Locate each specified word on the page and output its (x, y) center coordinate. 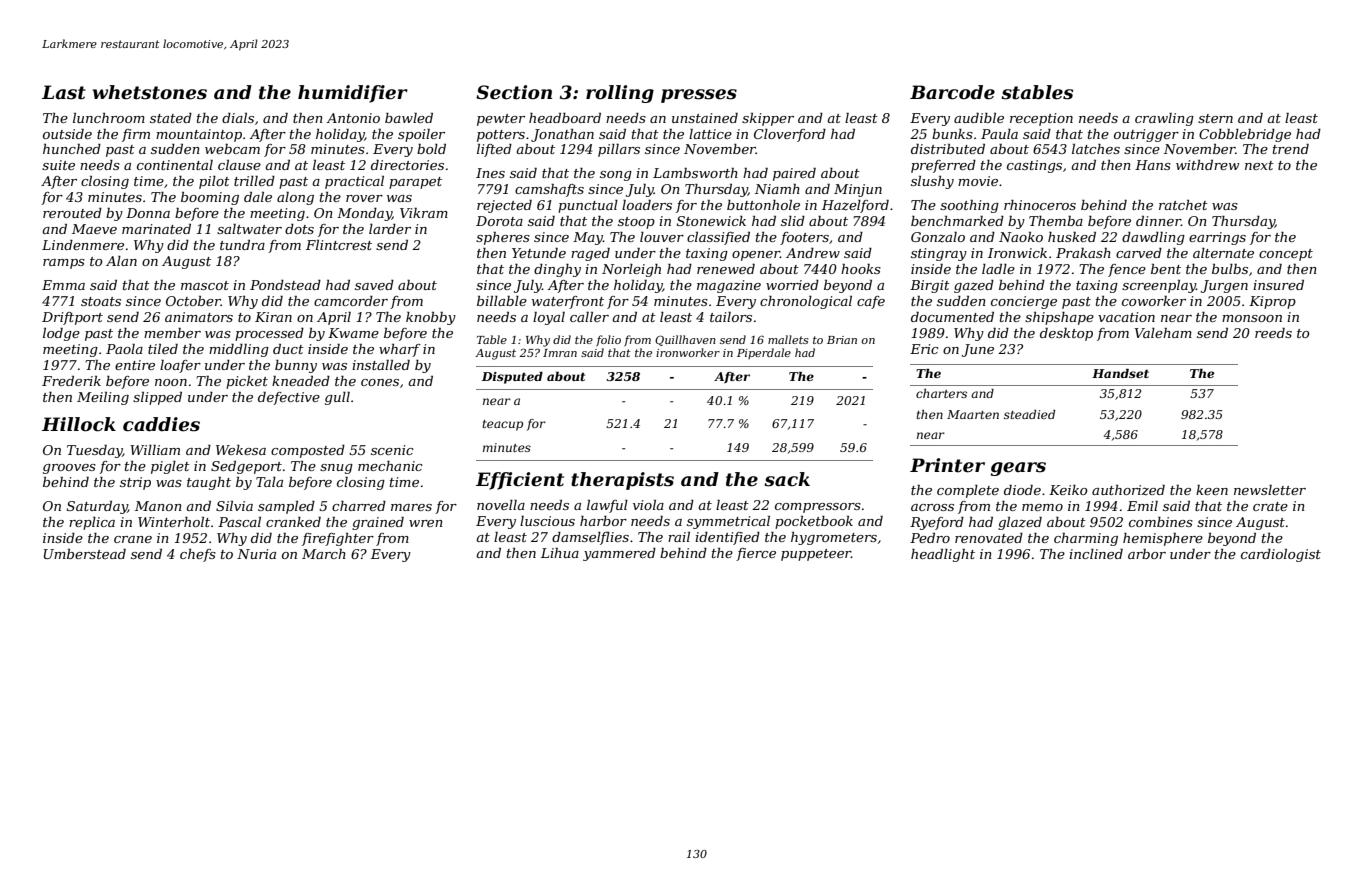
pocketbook (814, 522)
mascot (205, 285)
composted (308, 451)
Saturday (97, 507)
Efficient (520, 481)
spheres (503, 238)
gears (1018, 469)
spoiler (421, 135)
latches (1096, 149)
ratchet (1183, 205)
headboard (565, 118)
